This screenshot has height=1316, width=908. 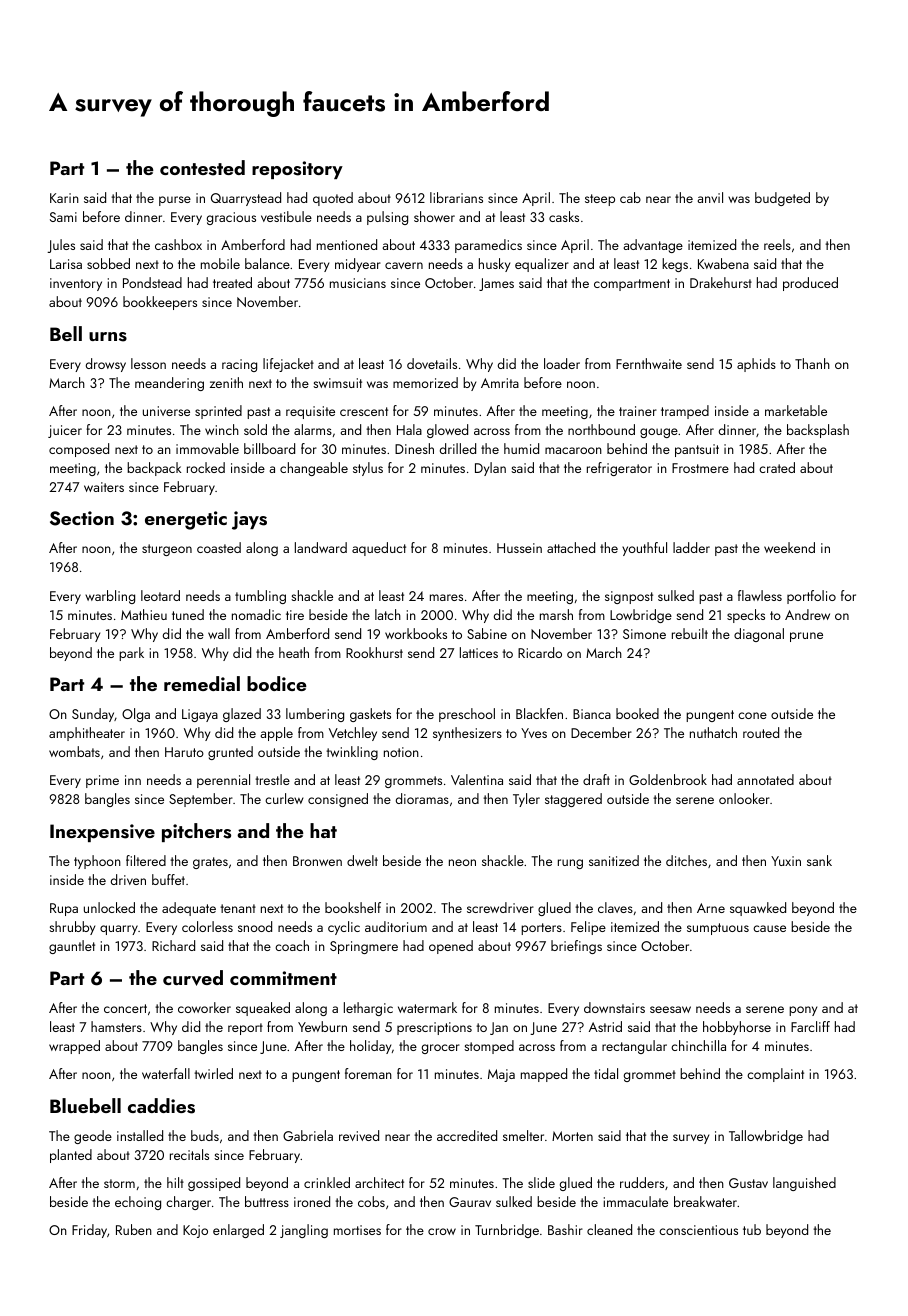 What do you see at coordinates (752, 1229) in the screenshot?
I see `tub` at bounding box center [752, 1229].
